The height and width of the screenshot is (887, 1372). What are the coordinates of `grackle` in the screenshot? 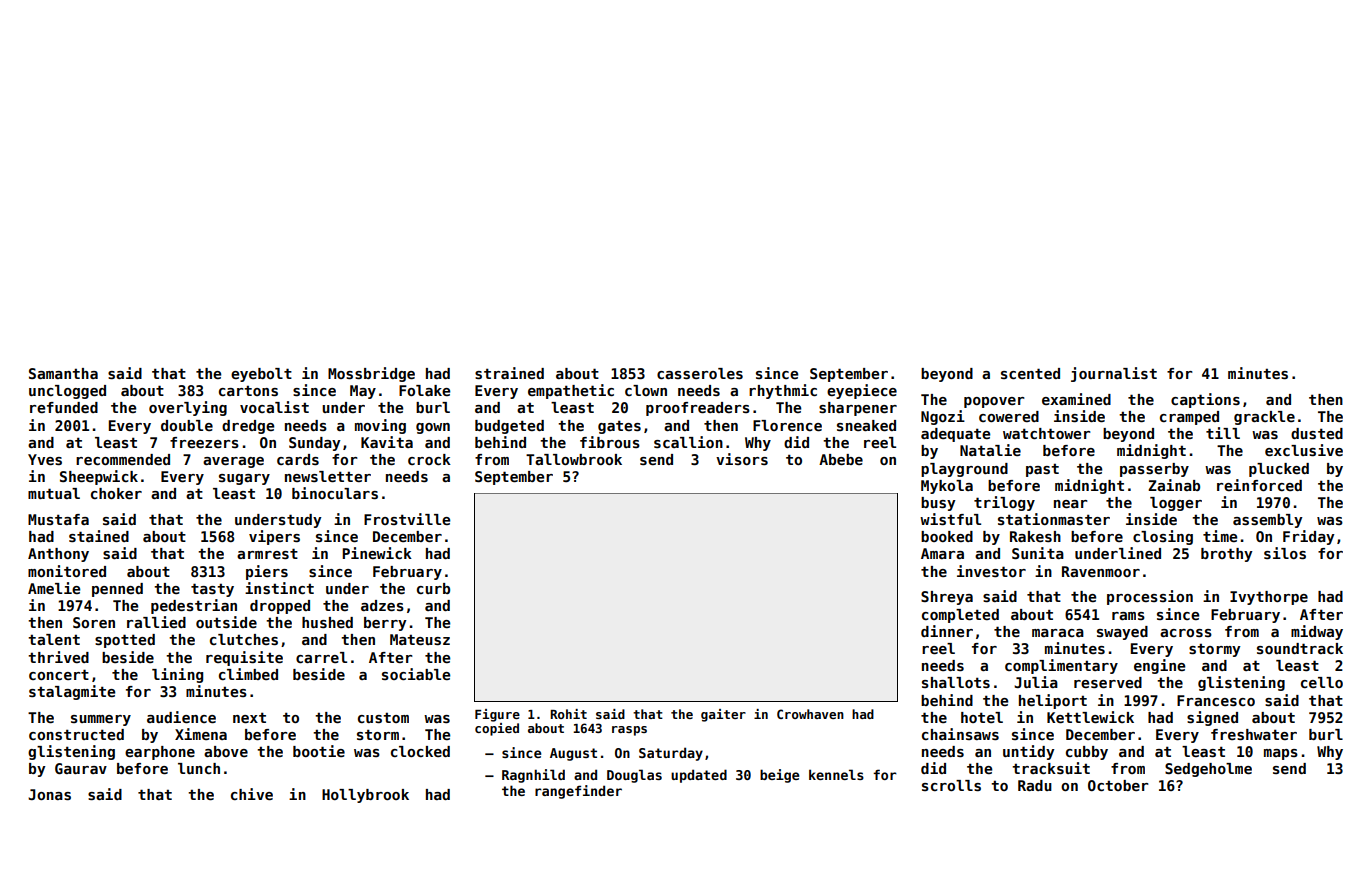 It's located at (1264, 418).
